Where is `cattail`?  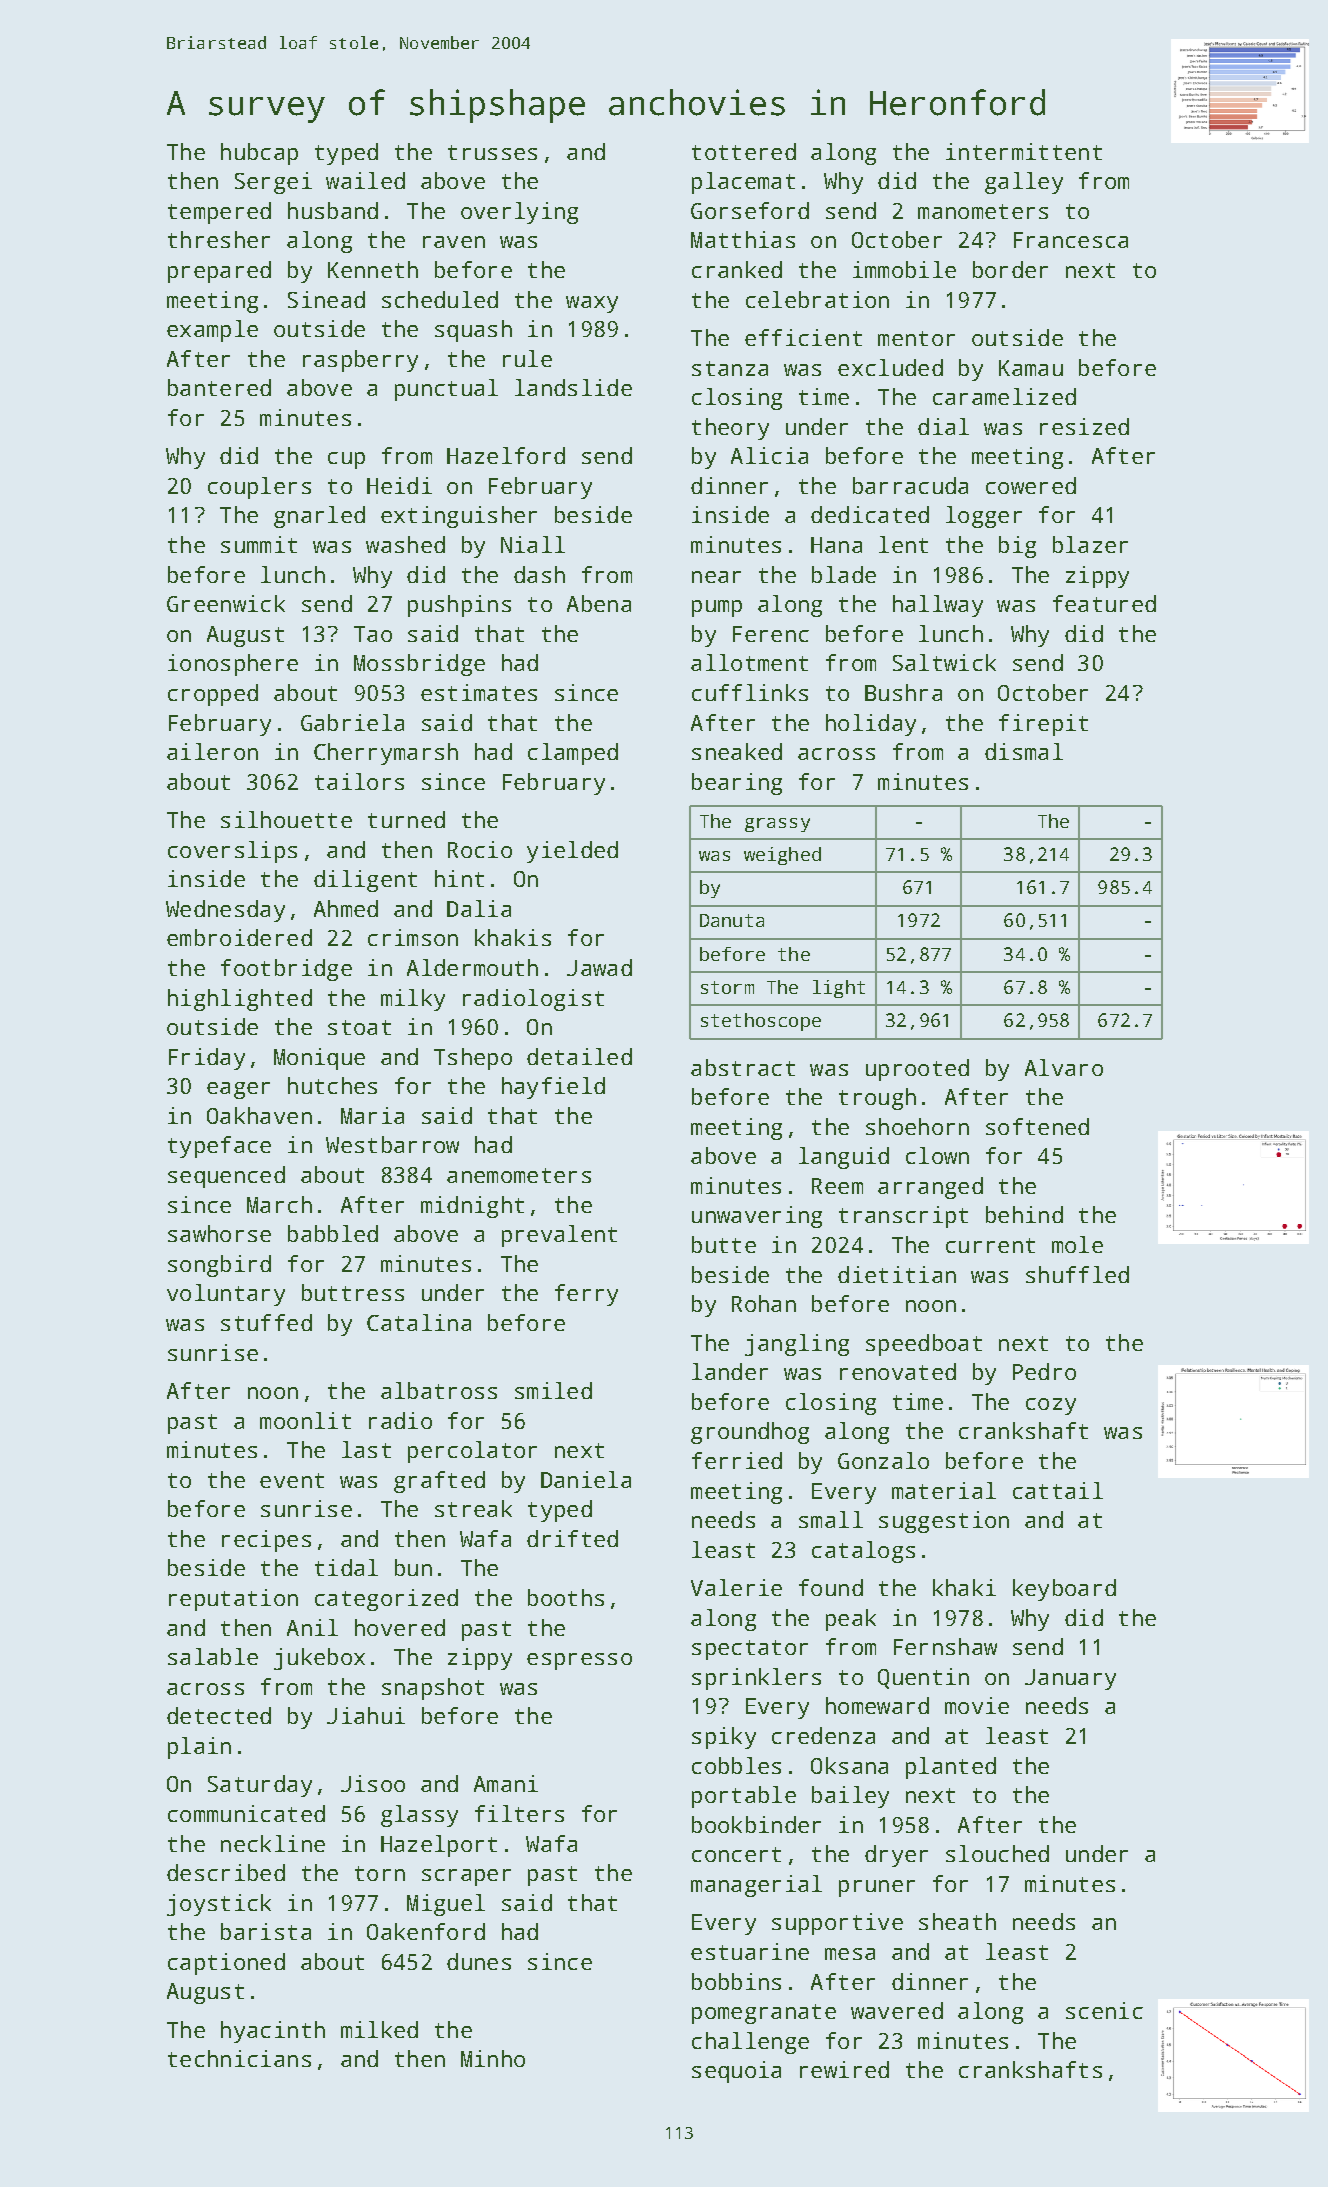 cattail is located at coordinates (1058, 1490).
